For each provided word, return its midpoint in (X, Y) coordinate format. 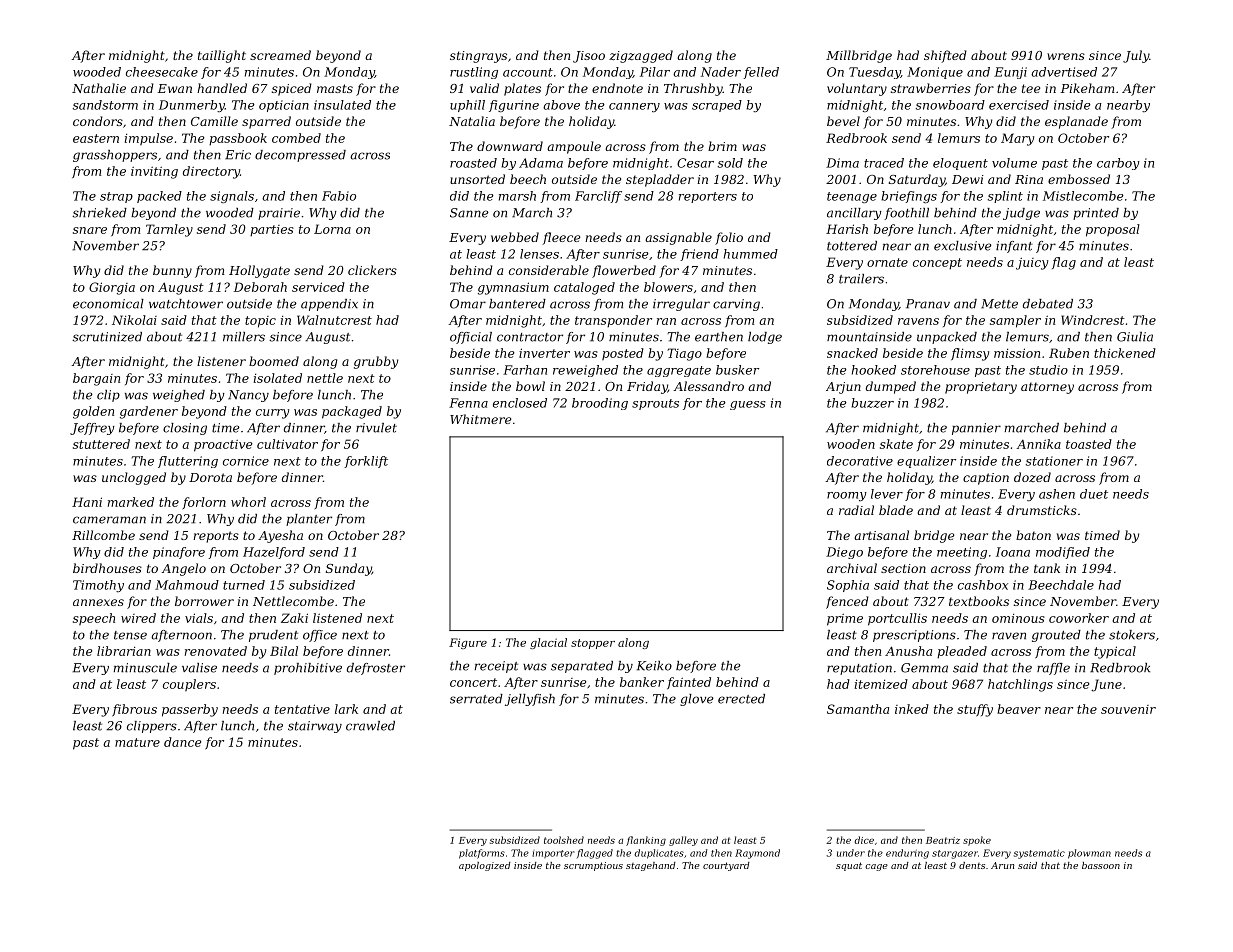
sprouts (655, 404)
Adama (541, 163)
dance (182, 742)
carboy (1118, 164)
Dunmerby (192, 106)
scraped (717, 106)
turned (244, 585)
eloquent (960, 164)
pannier (976, 429)
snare (90, 230)
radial (856, 510)
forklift (366, 462)
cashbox (983, 585)
